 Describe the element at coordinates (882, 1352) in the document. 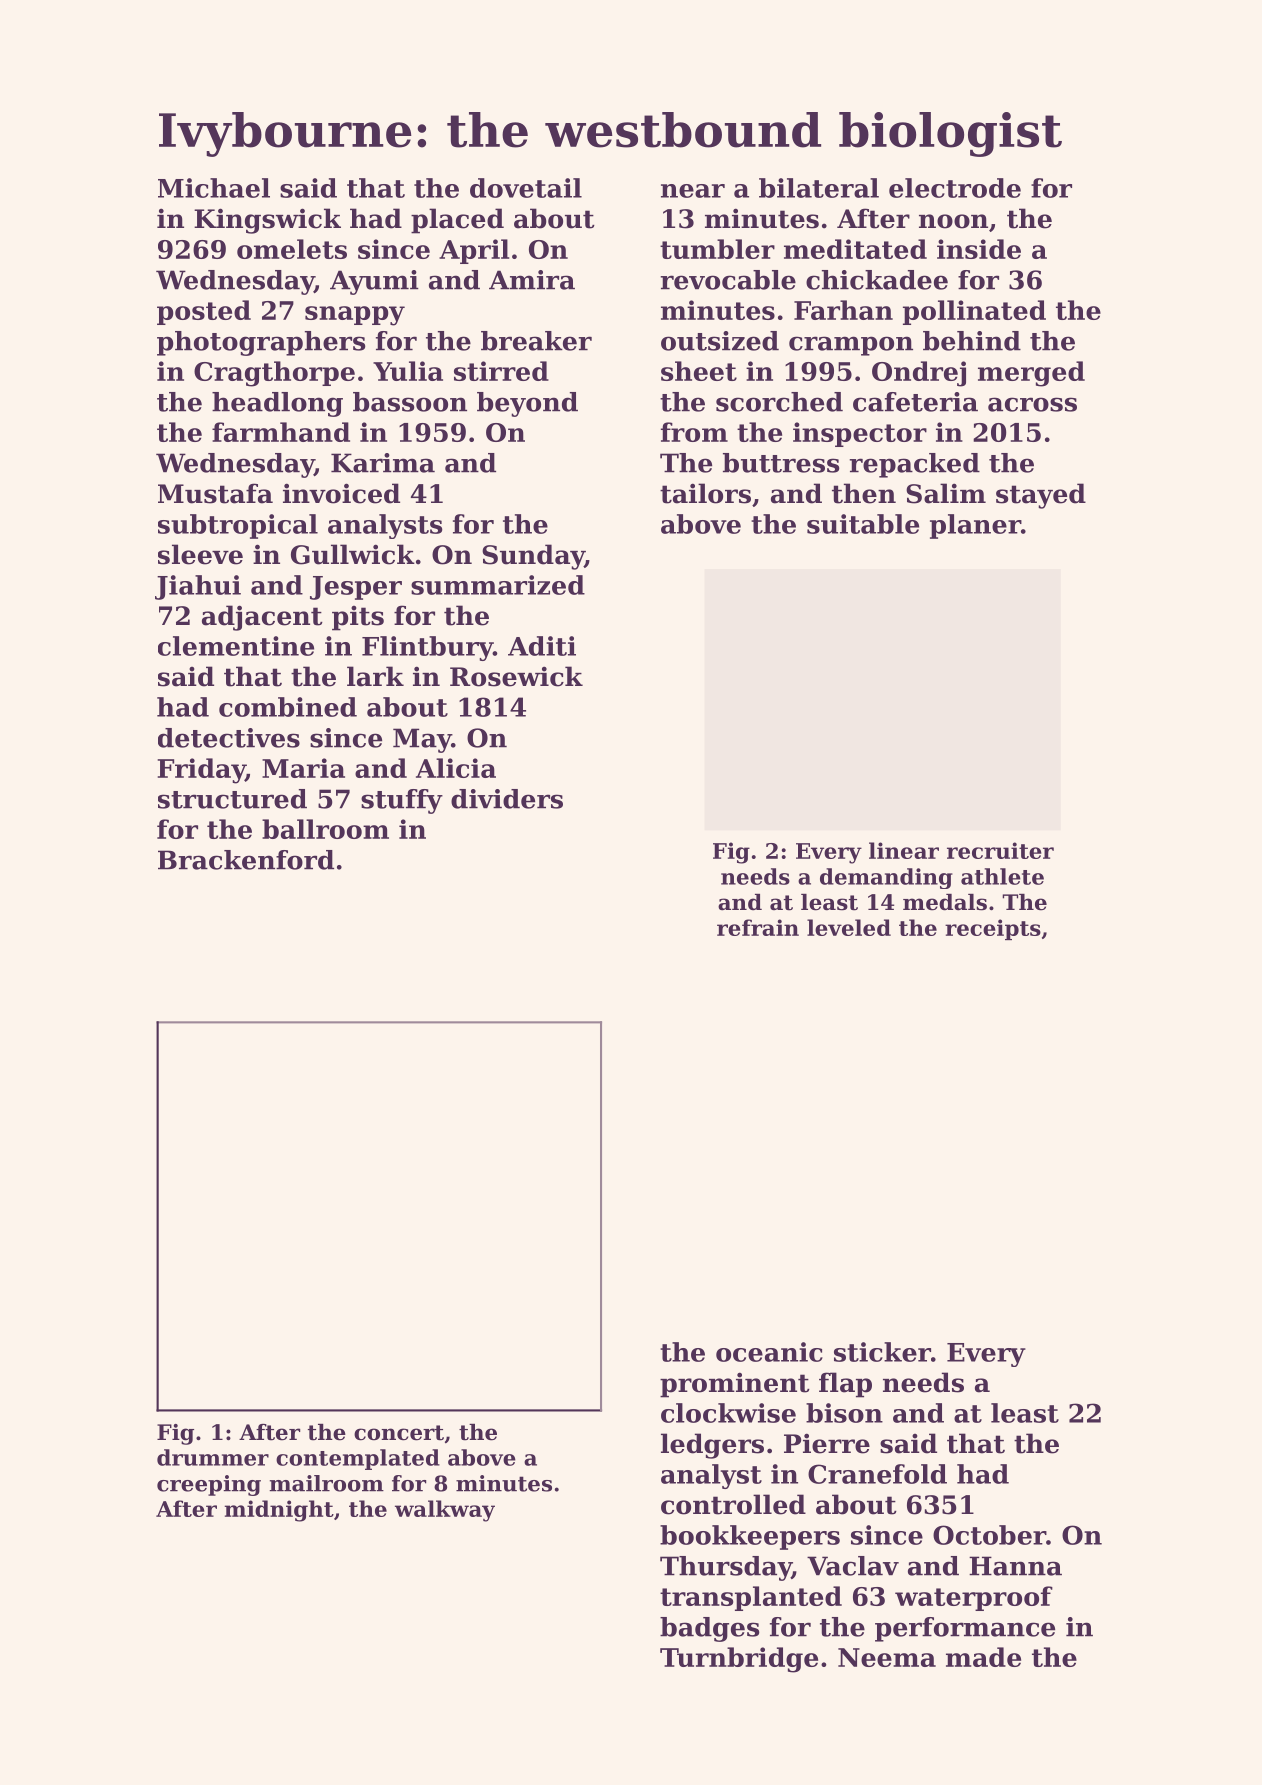

I see `sticker` at that location.
